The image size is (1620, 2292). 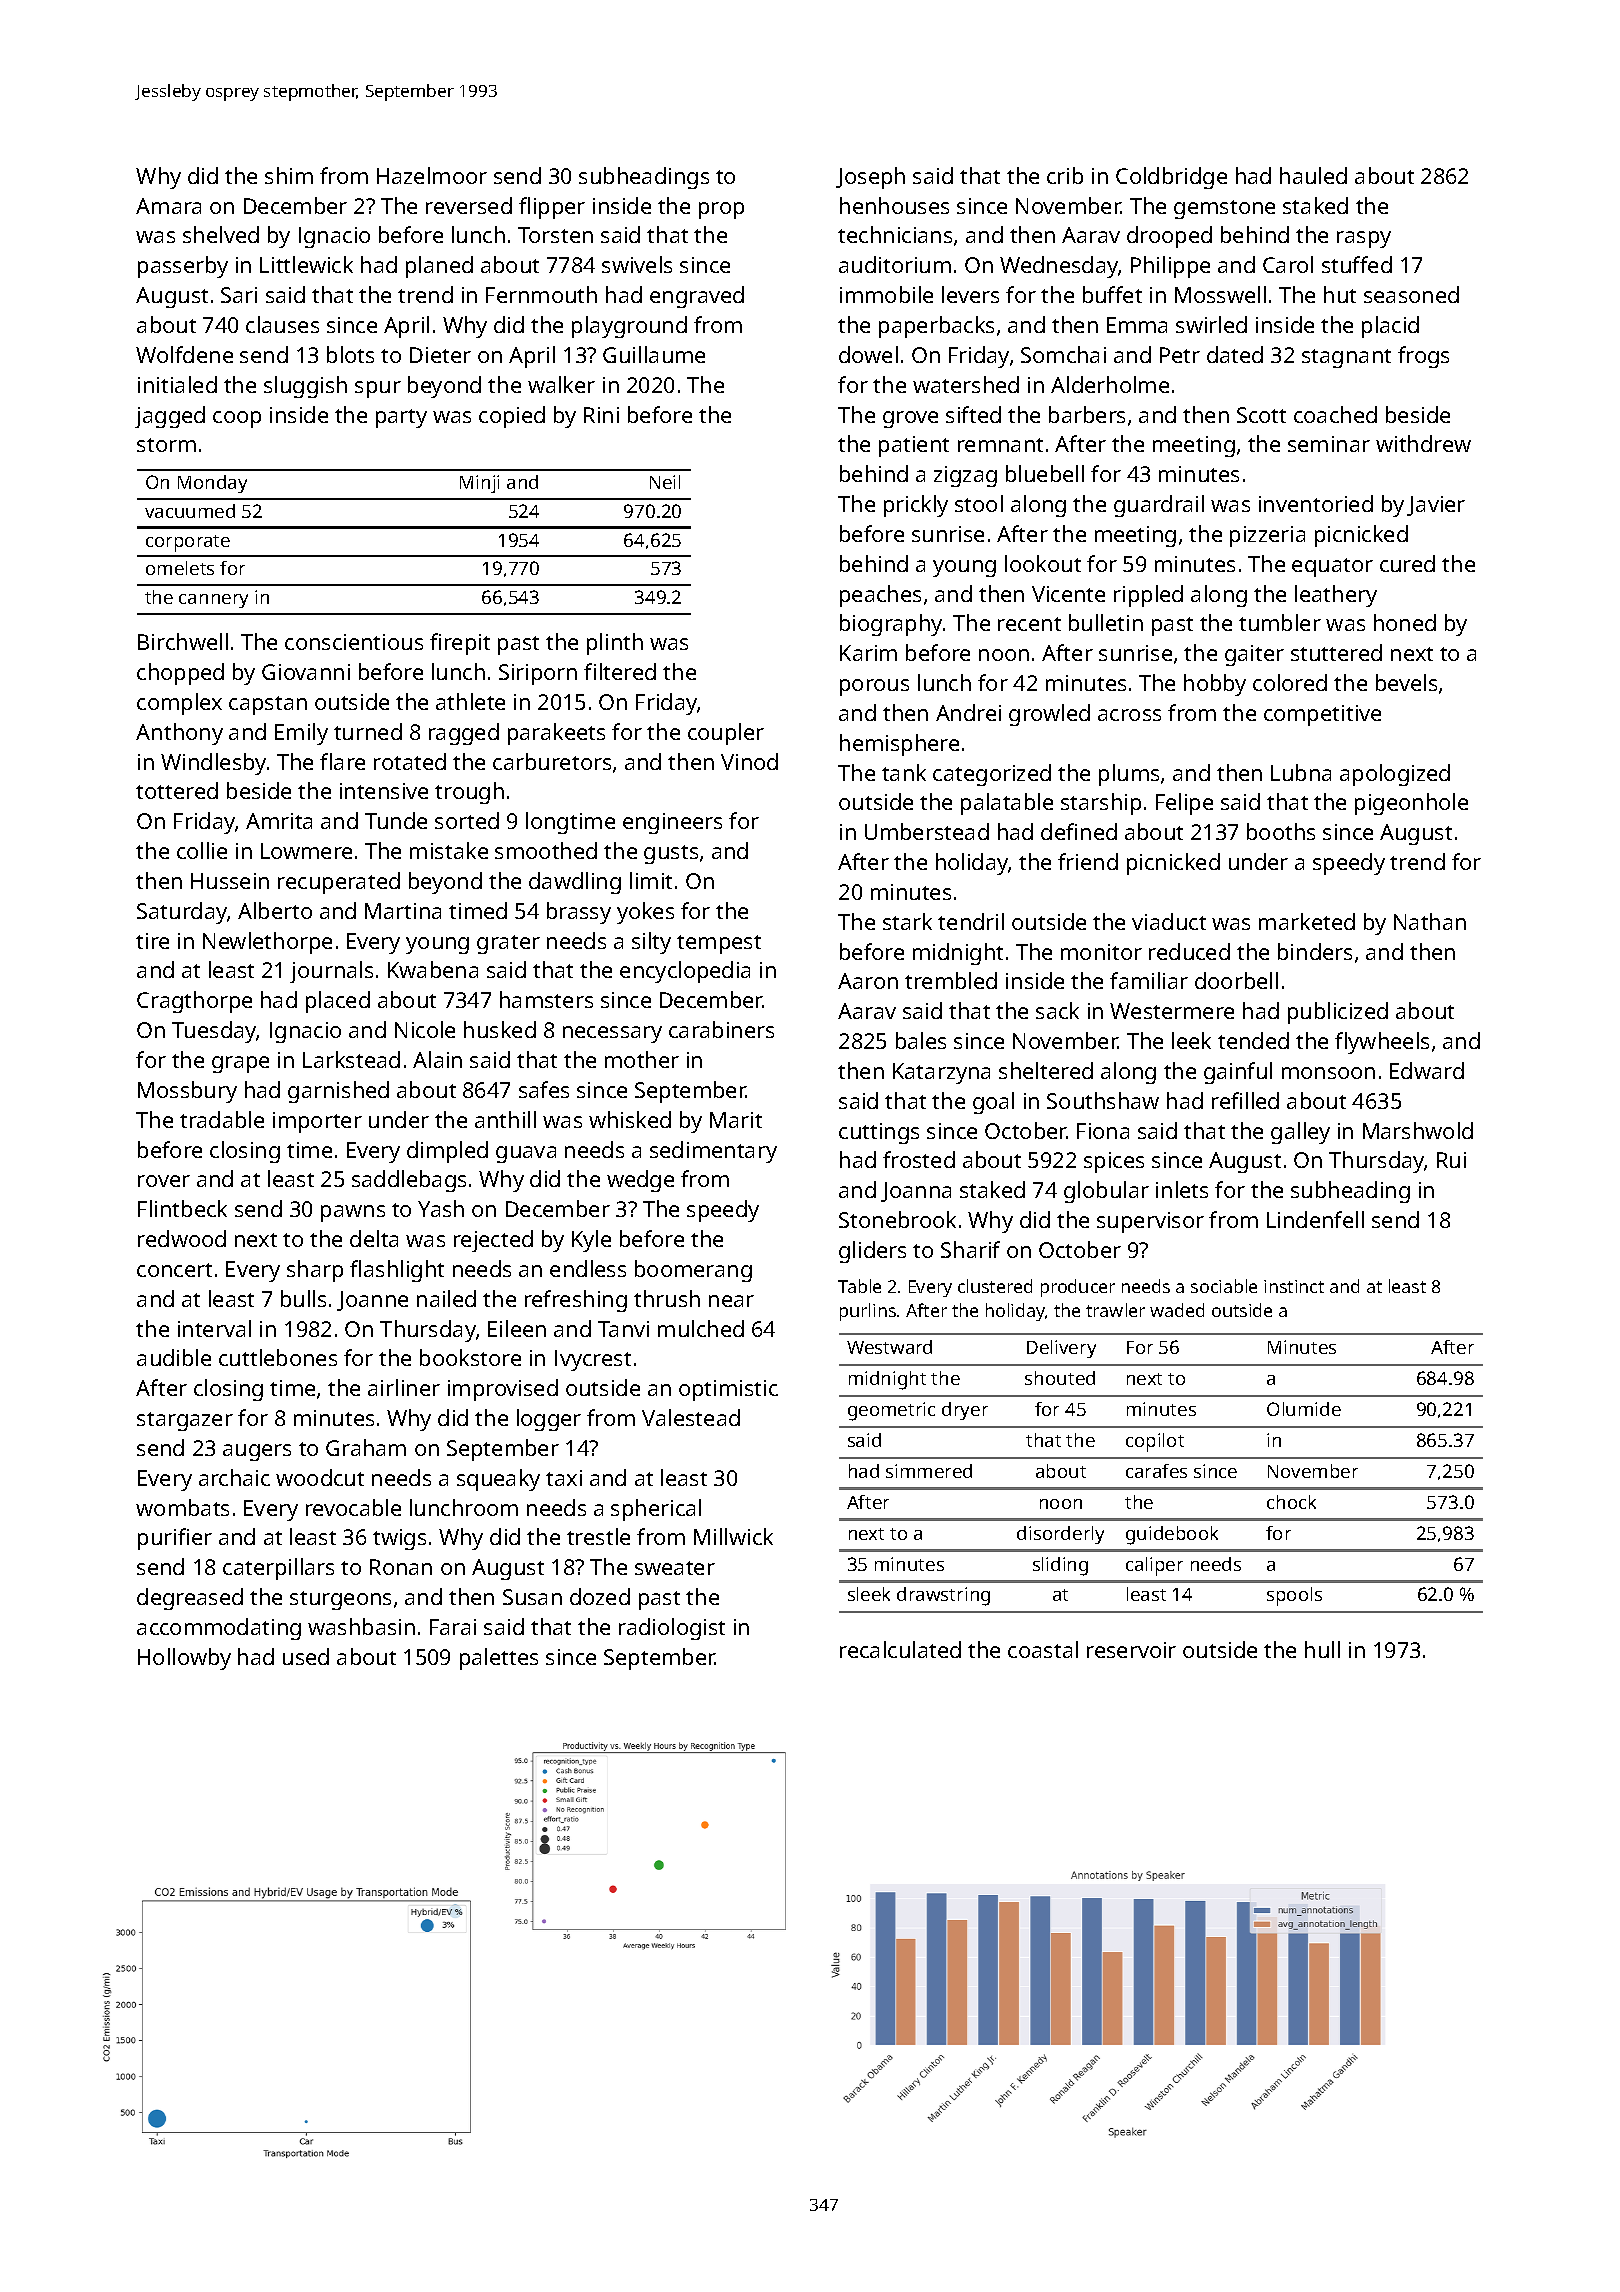 I want to click on pigeonhole, so click(x=1411, y=804).
